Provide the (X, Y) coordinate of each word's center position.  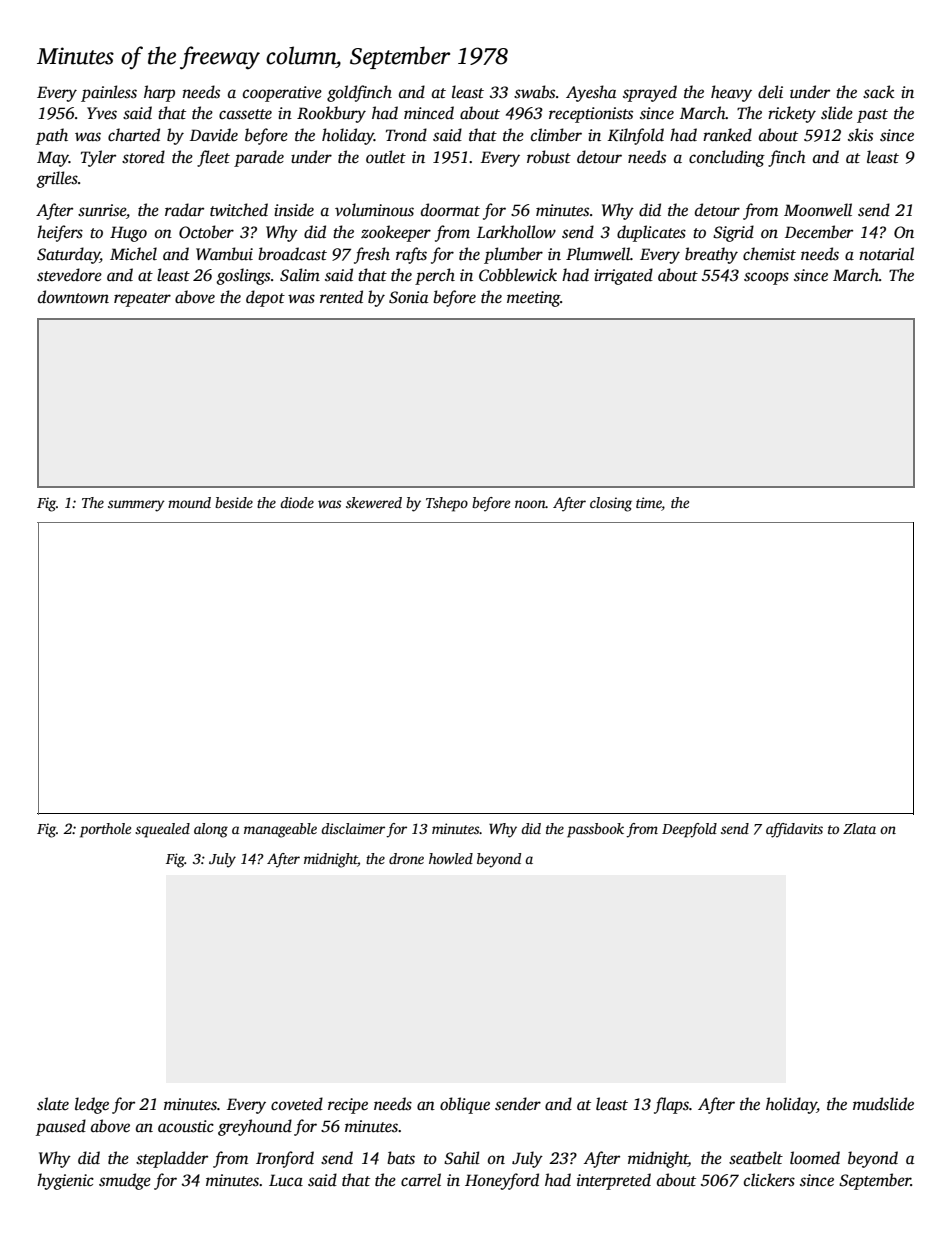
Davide (214, 135)
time (649, 502)
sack (878, 92)
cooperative (282, 94)
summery (136, 506)
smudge (125, 1181)
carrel (421, 1180)
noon (530, 504)
